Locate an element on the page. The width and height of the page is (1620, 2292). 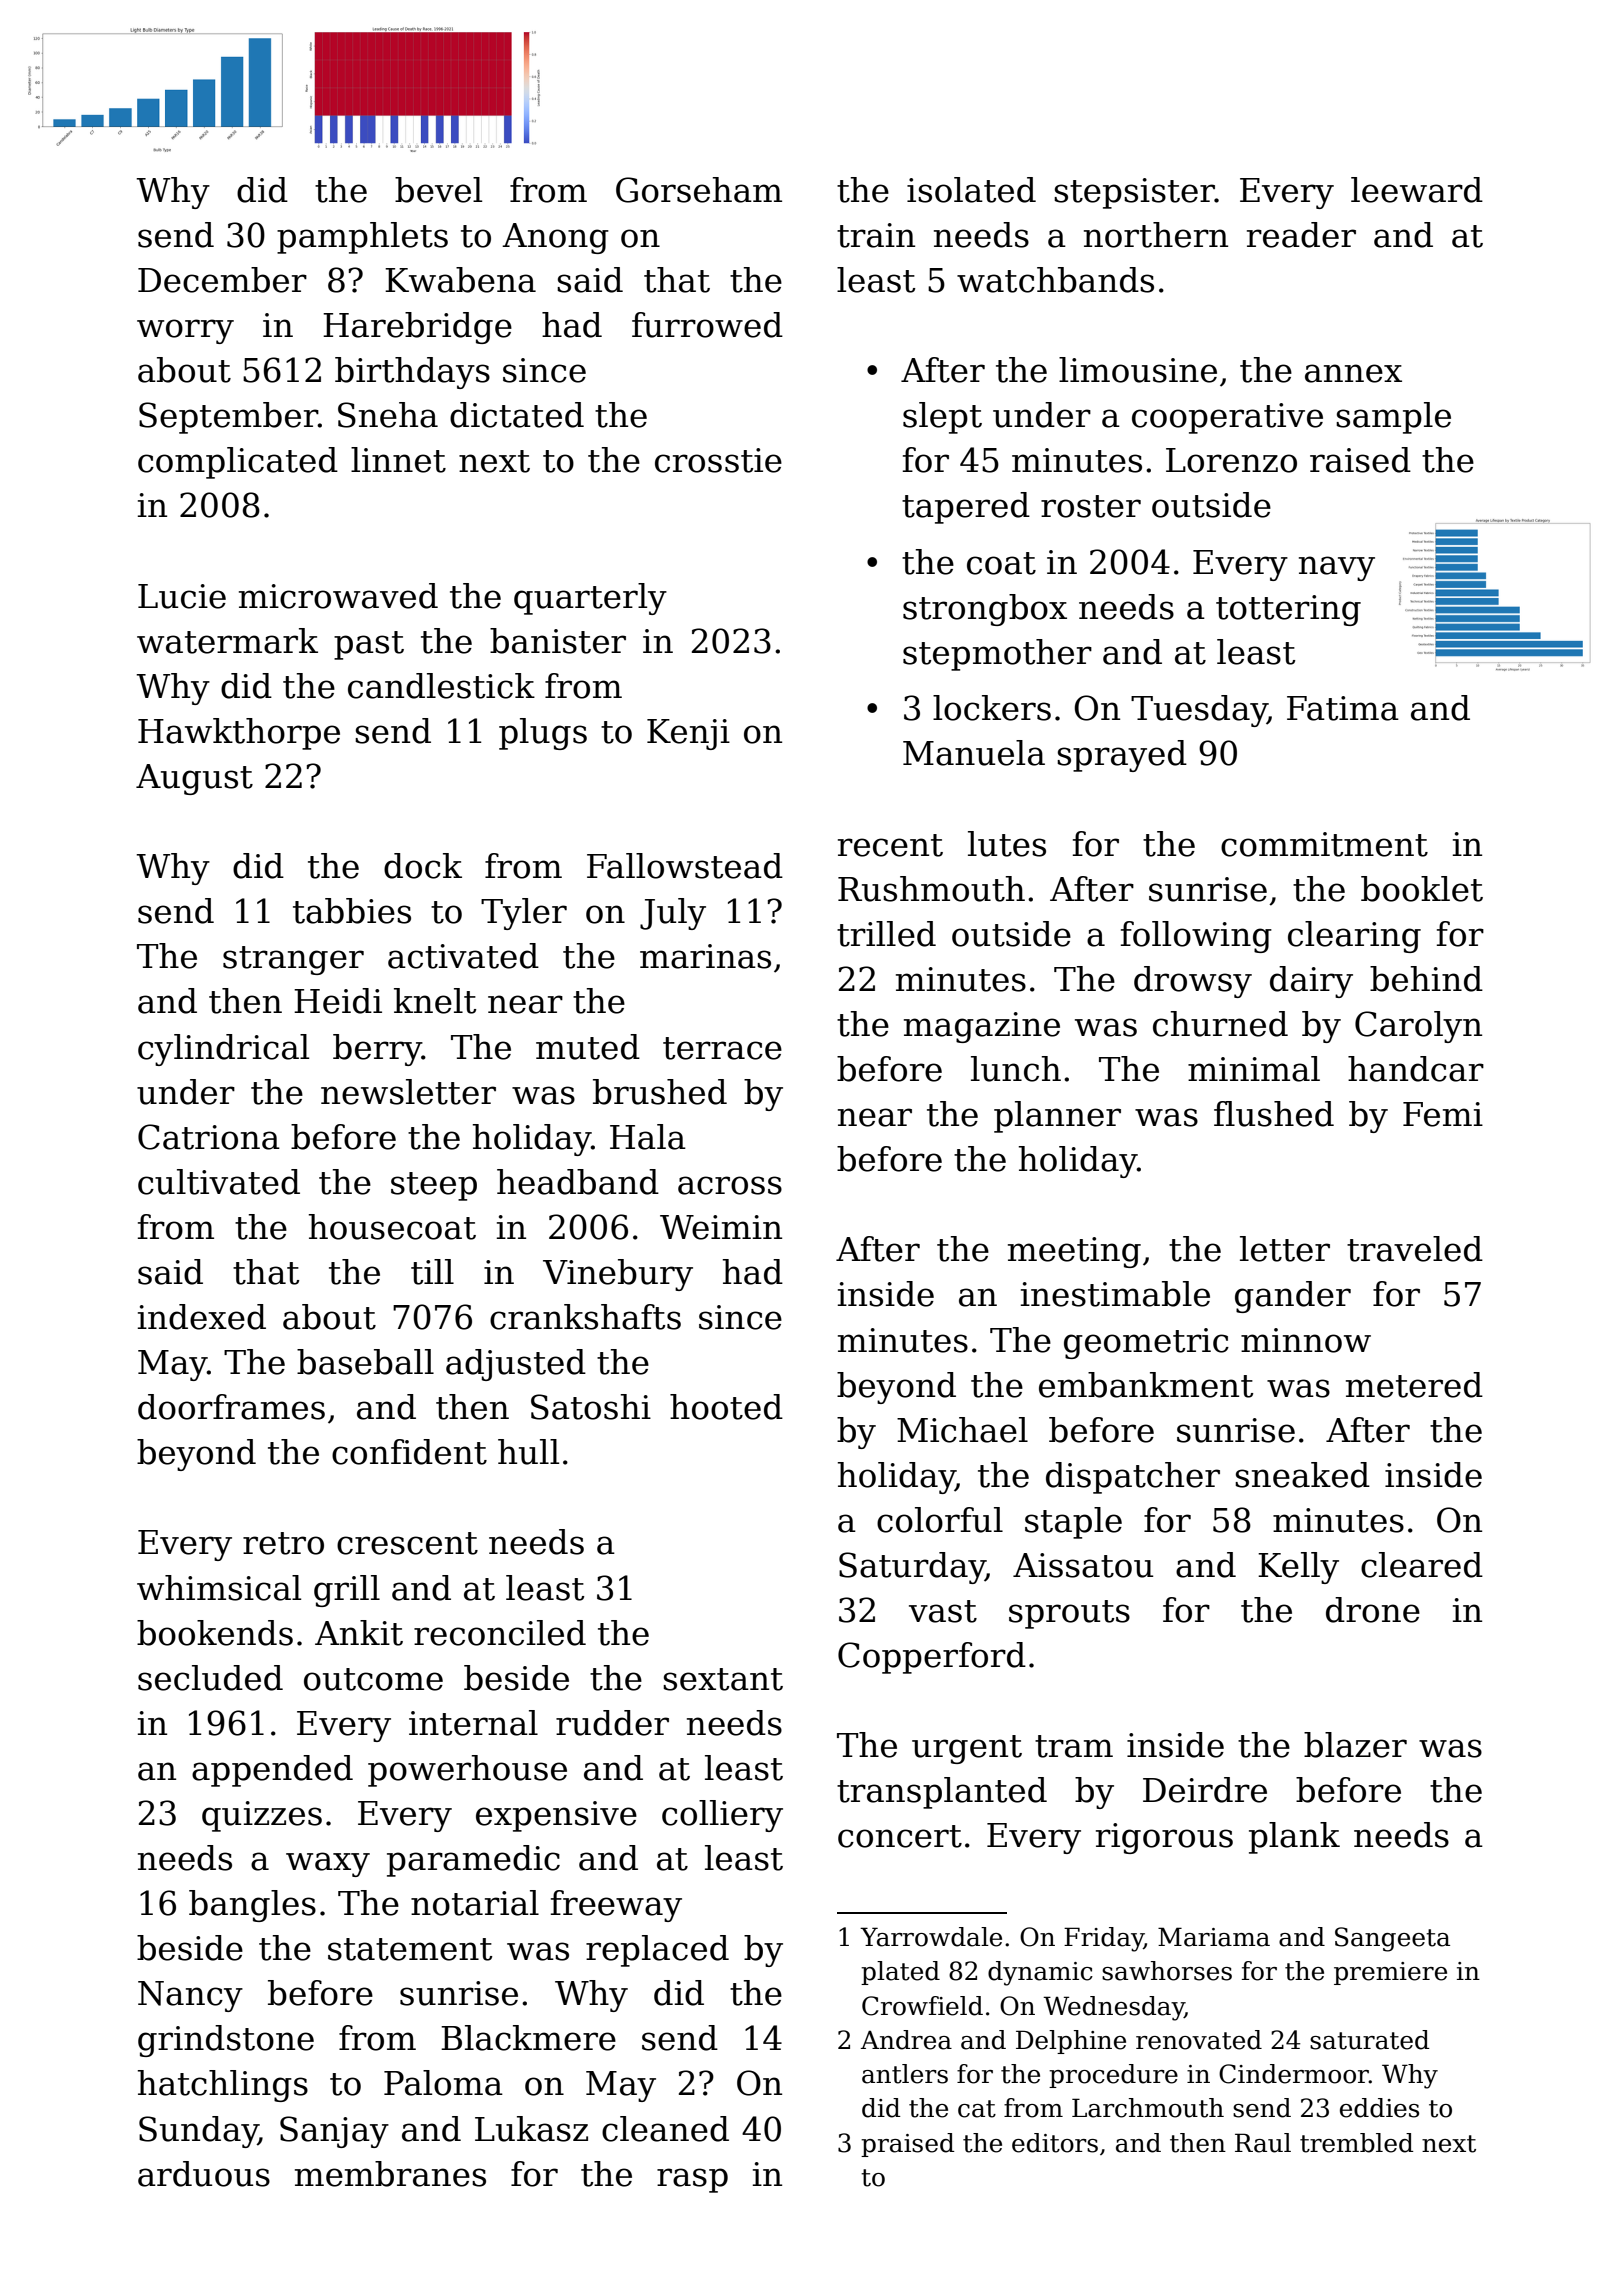
gander is located at coordinates (1293, 1297).
